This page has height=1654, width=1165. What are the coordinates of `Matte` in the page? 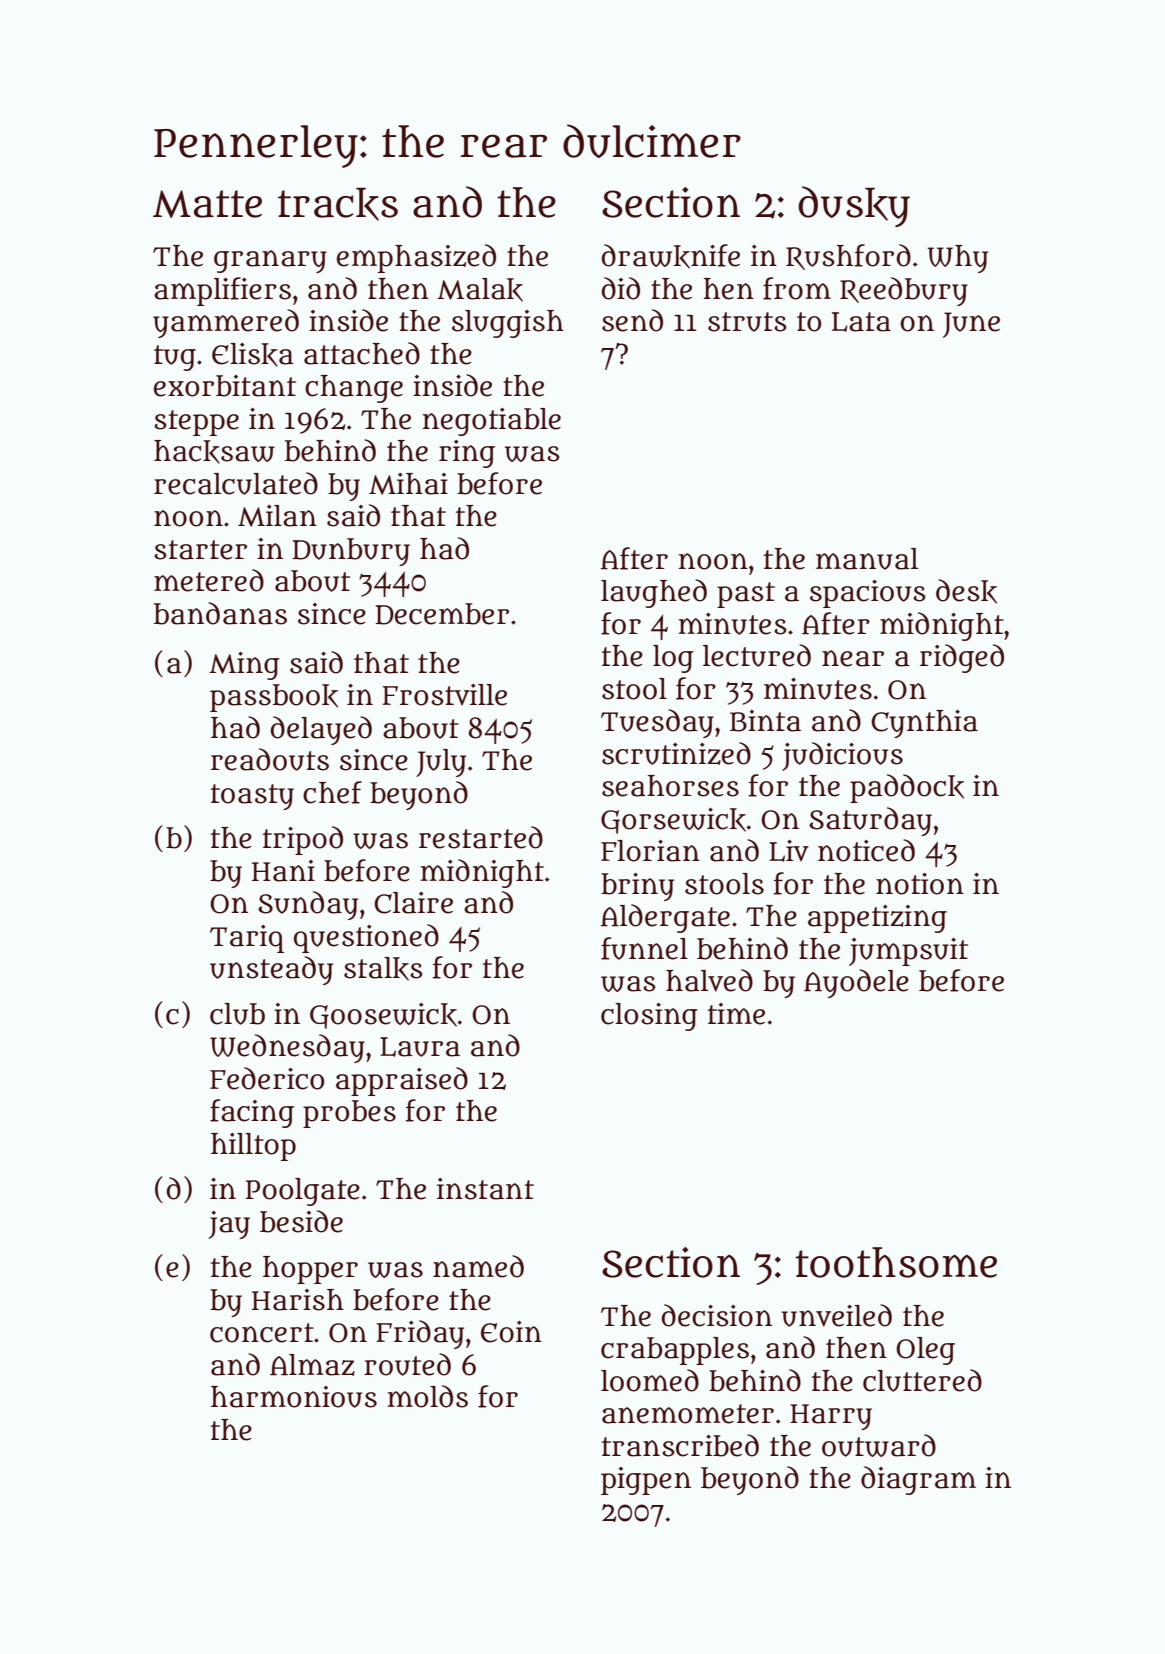 It's located at (207, 204).
